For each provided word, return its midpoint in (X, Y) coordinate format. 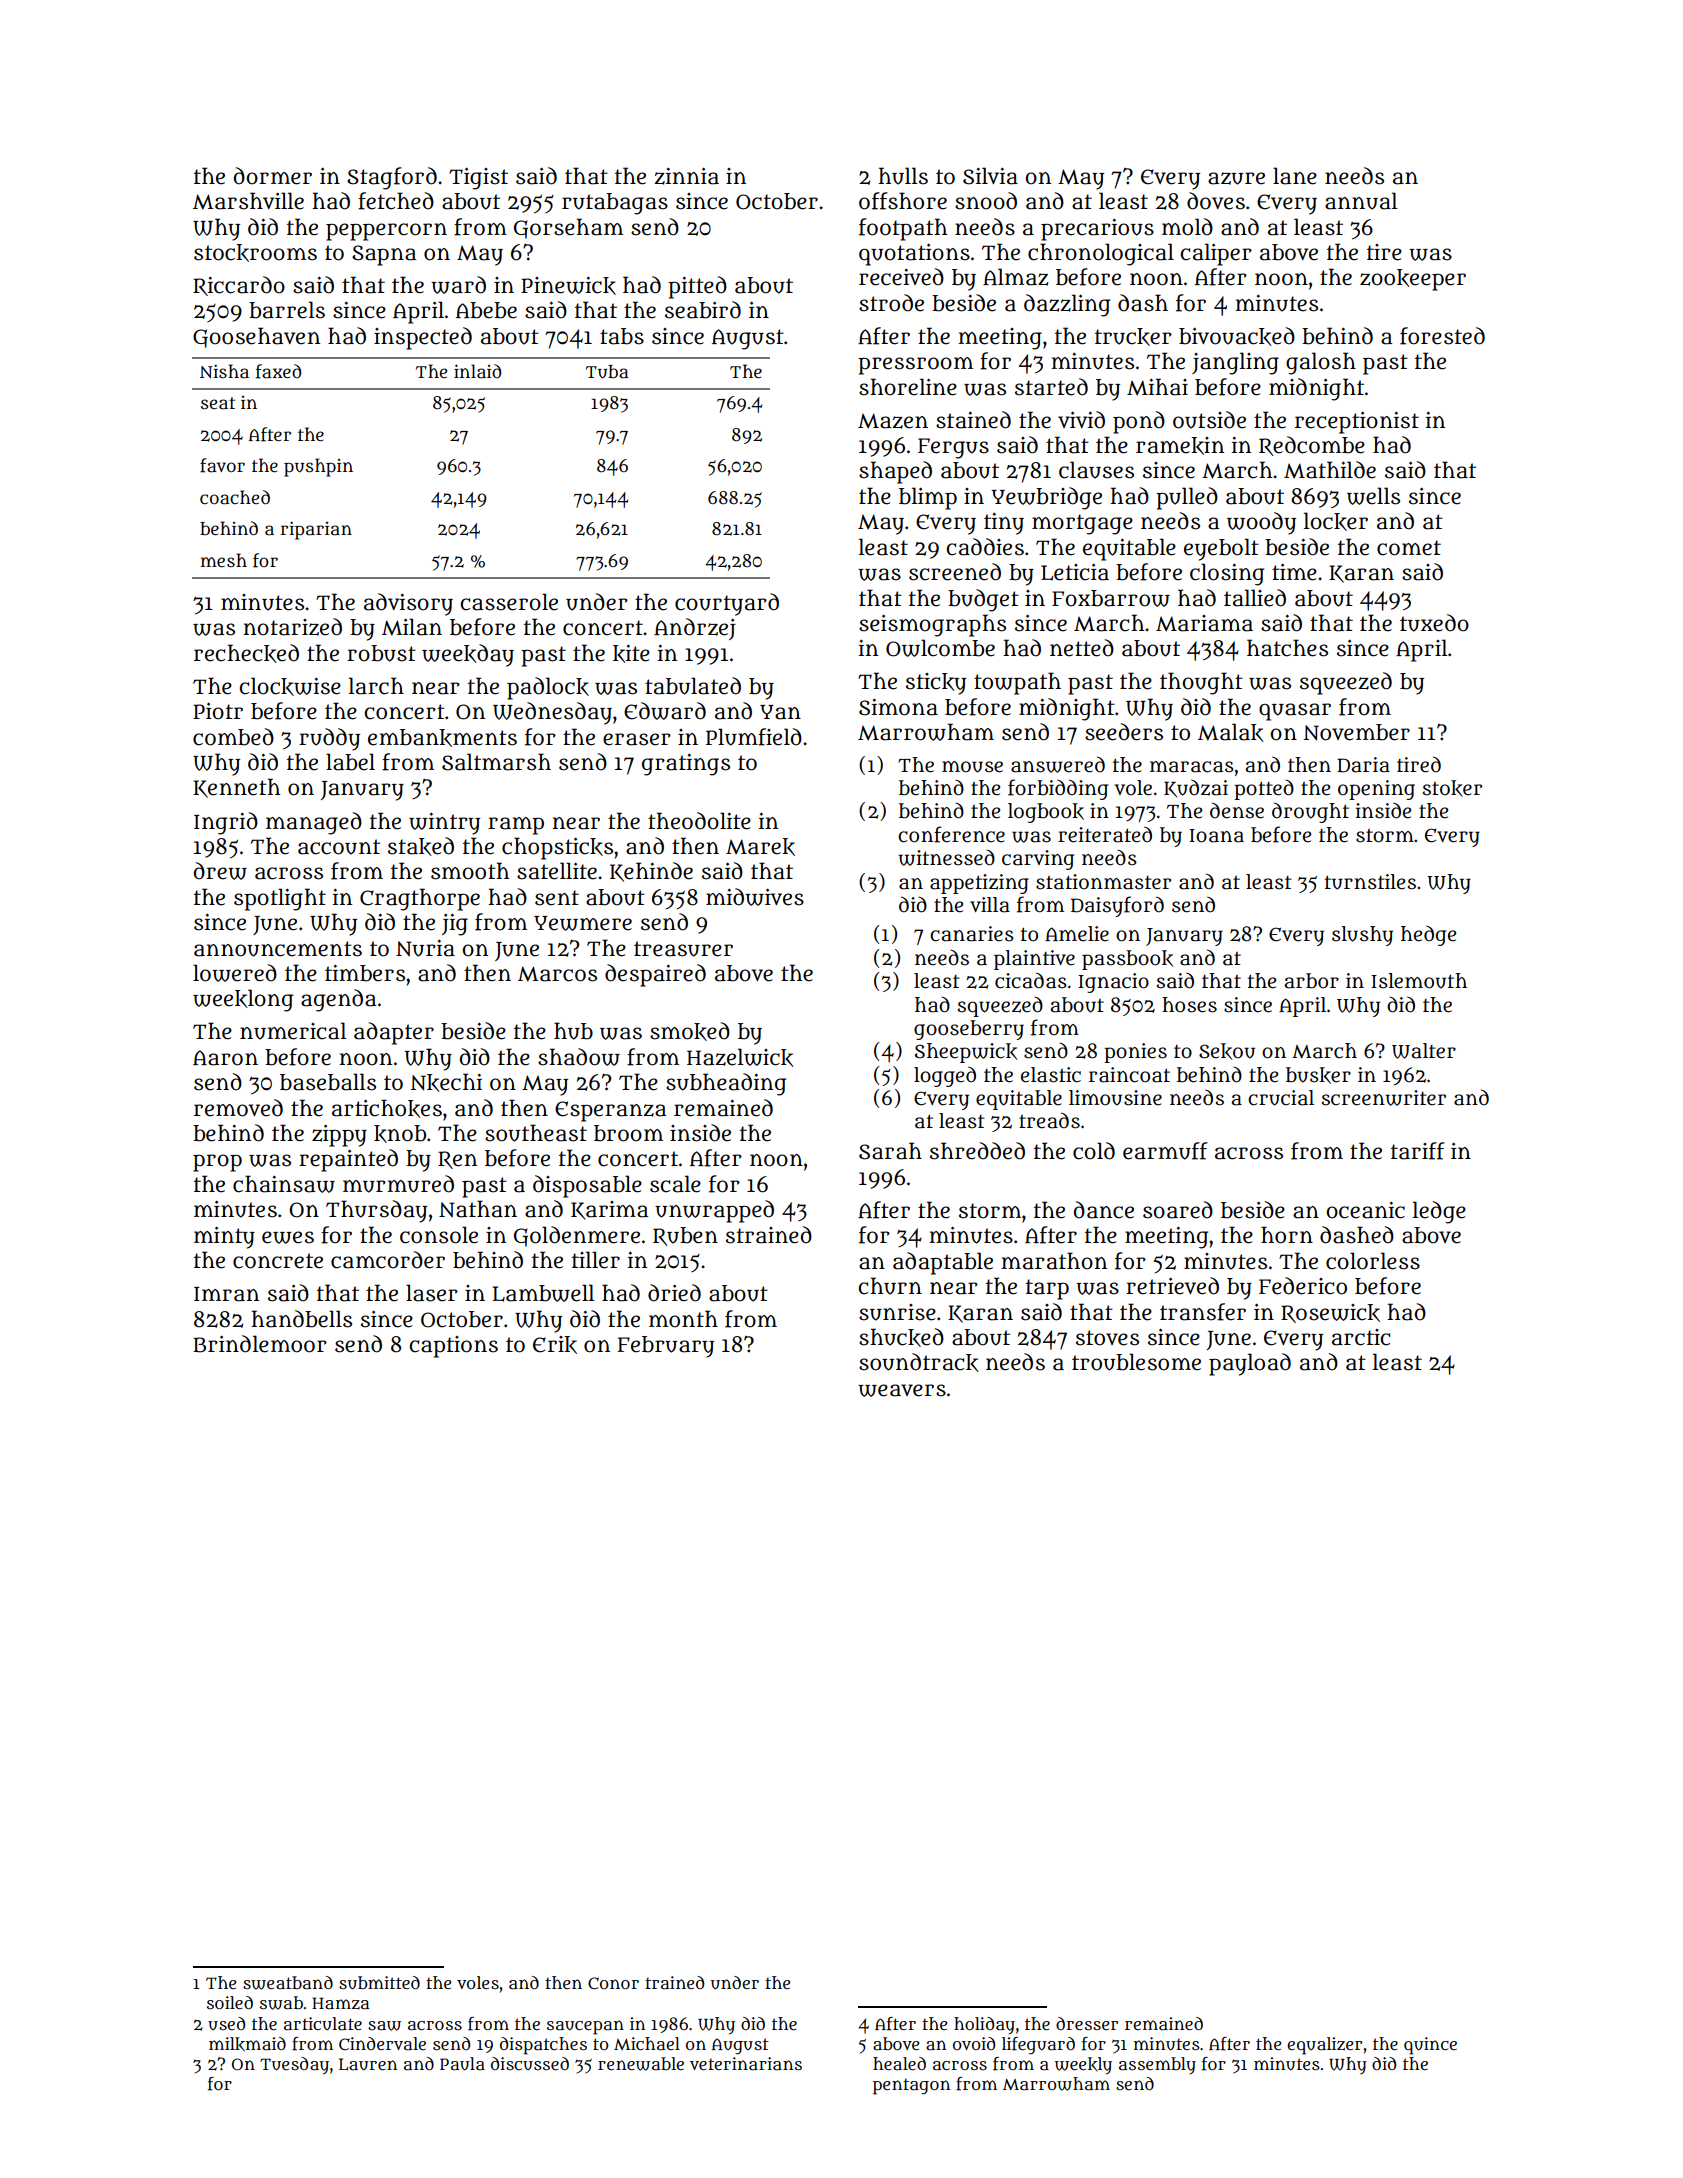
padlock (548, 688)
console (439, 1235)
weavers (902, 1390)
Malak (1231, 732)
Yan (780, 712)
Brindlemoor (260, 1344)
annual (1361, 201)
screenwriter (1384, 1098)
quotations (914, 255)
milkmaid (247, 2044)
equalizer (1324, 2046)
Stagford (392, 178)
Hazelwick (740, 1057)
